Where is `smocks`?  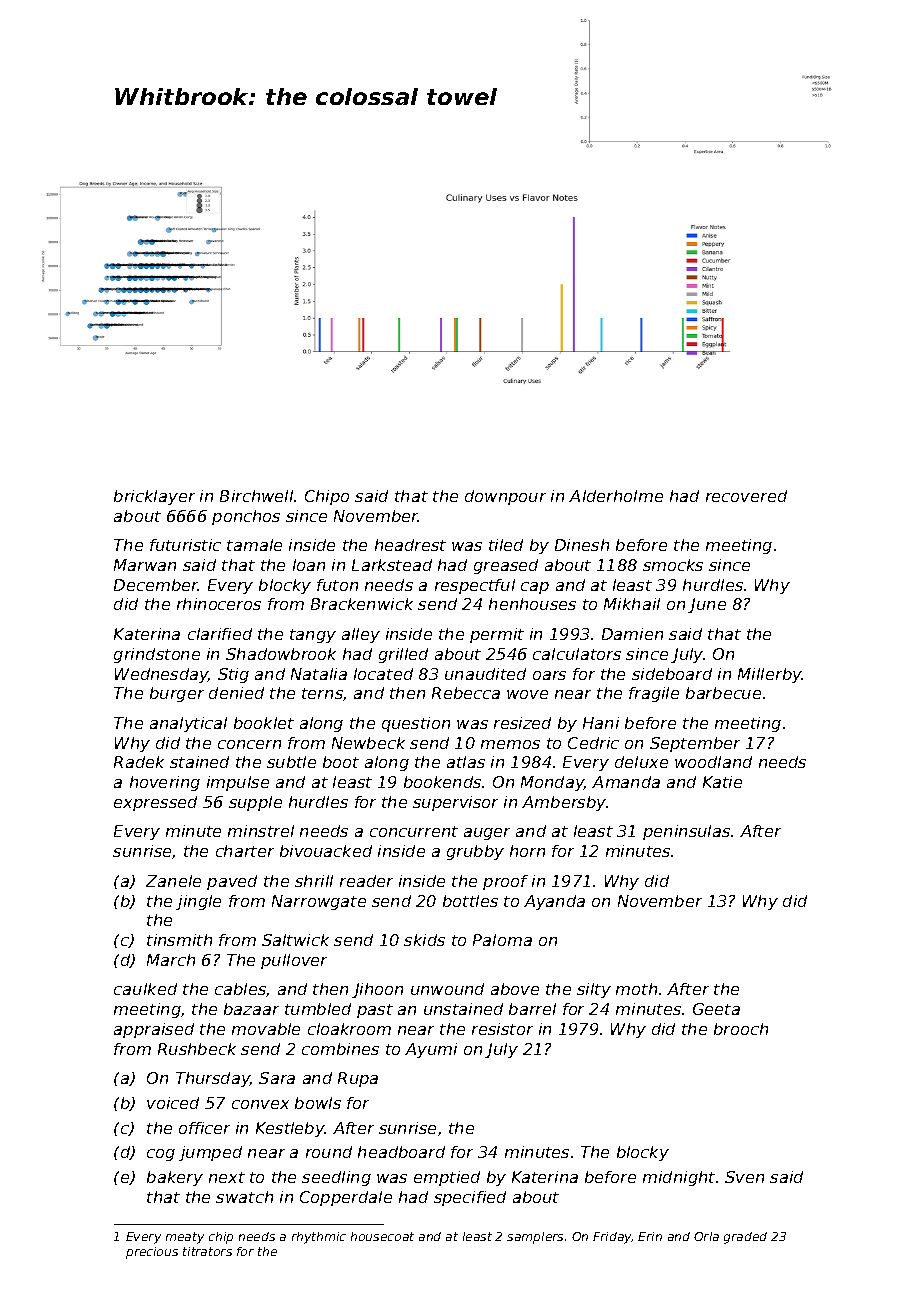 smocks is located at coordinates (673, 565).
